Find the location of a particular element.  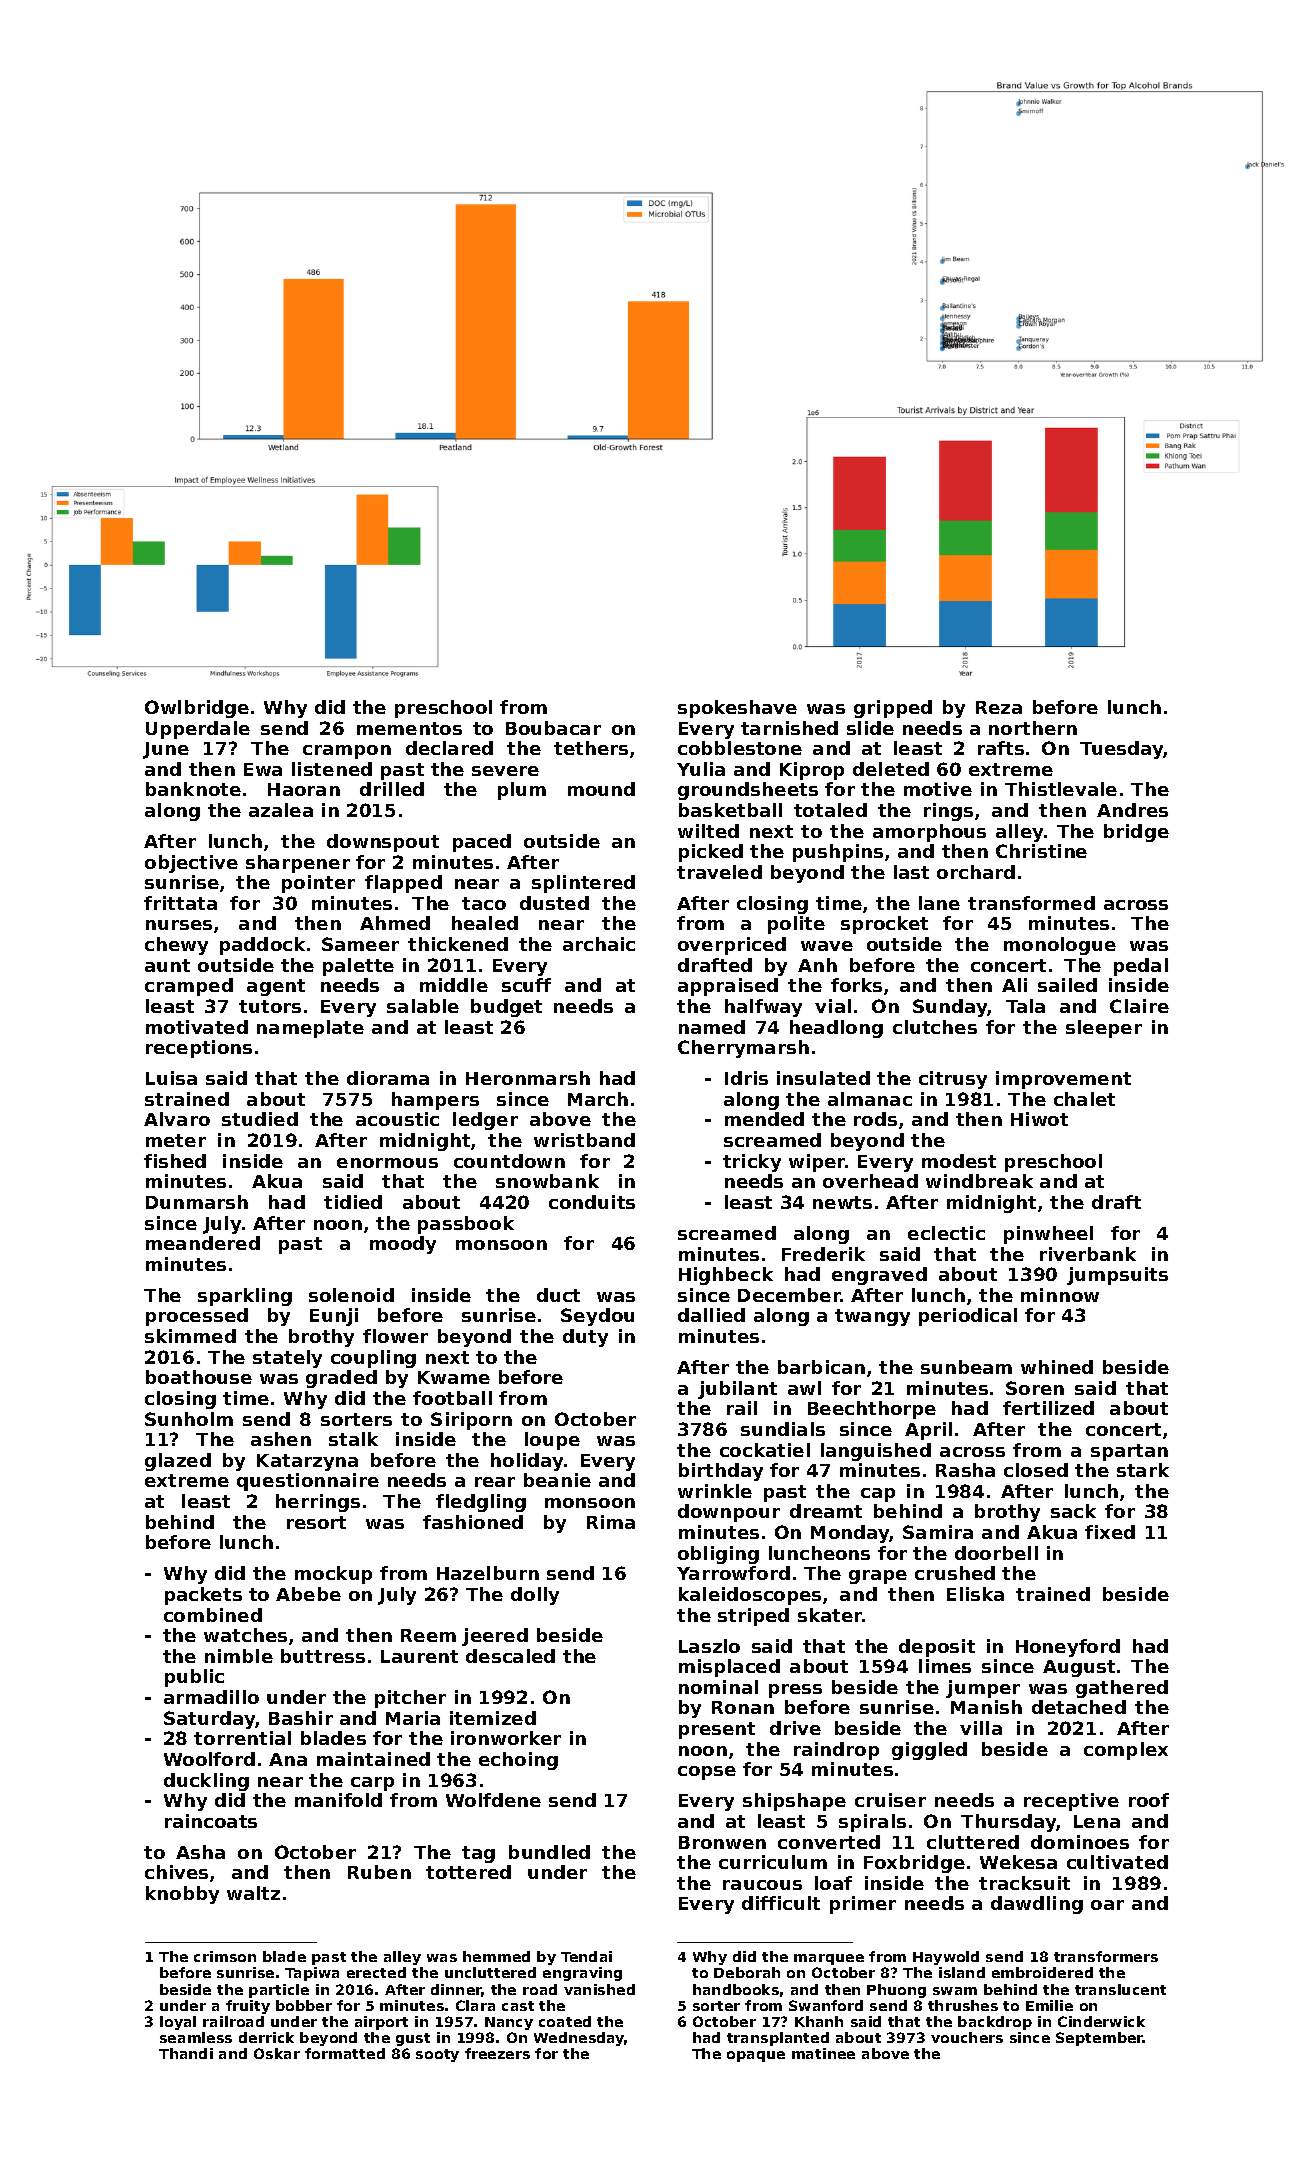

Thandi is located at coordinates (186, 2053).
